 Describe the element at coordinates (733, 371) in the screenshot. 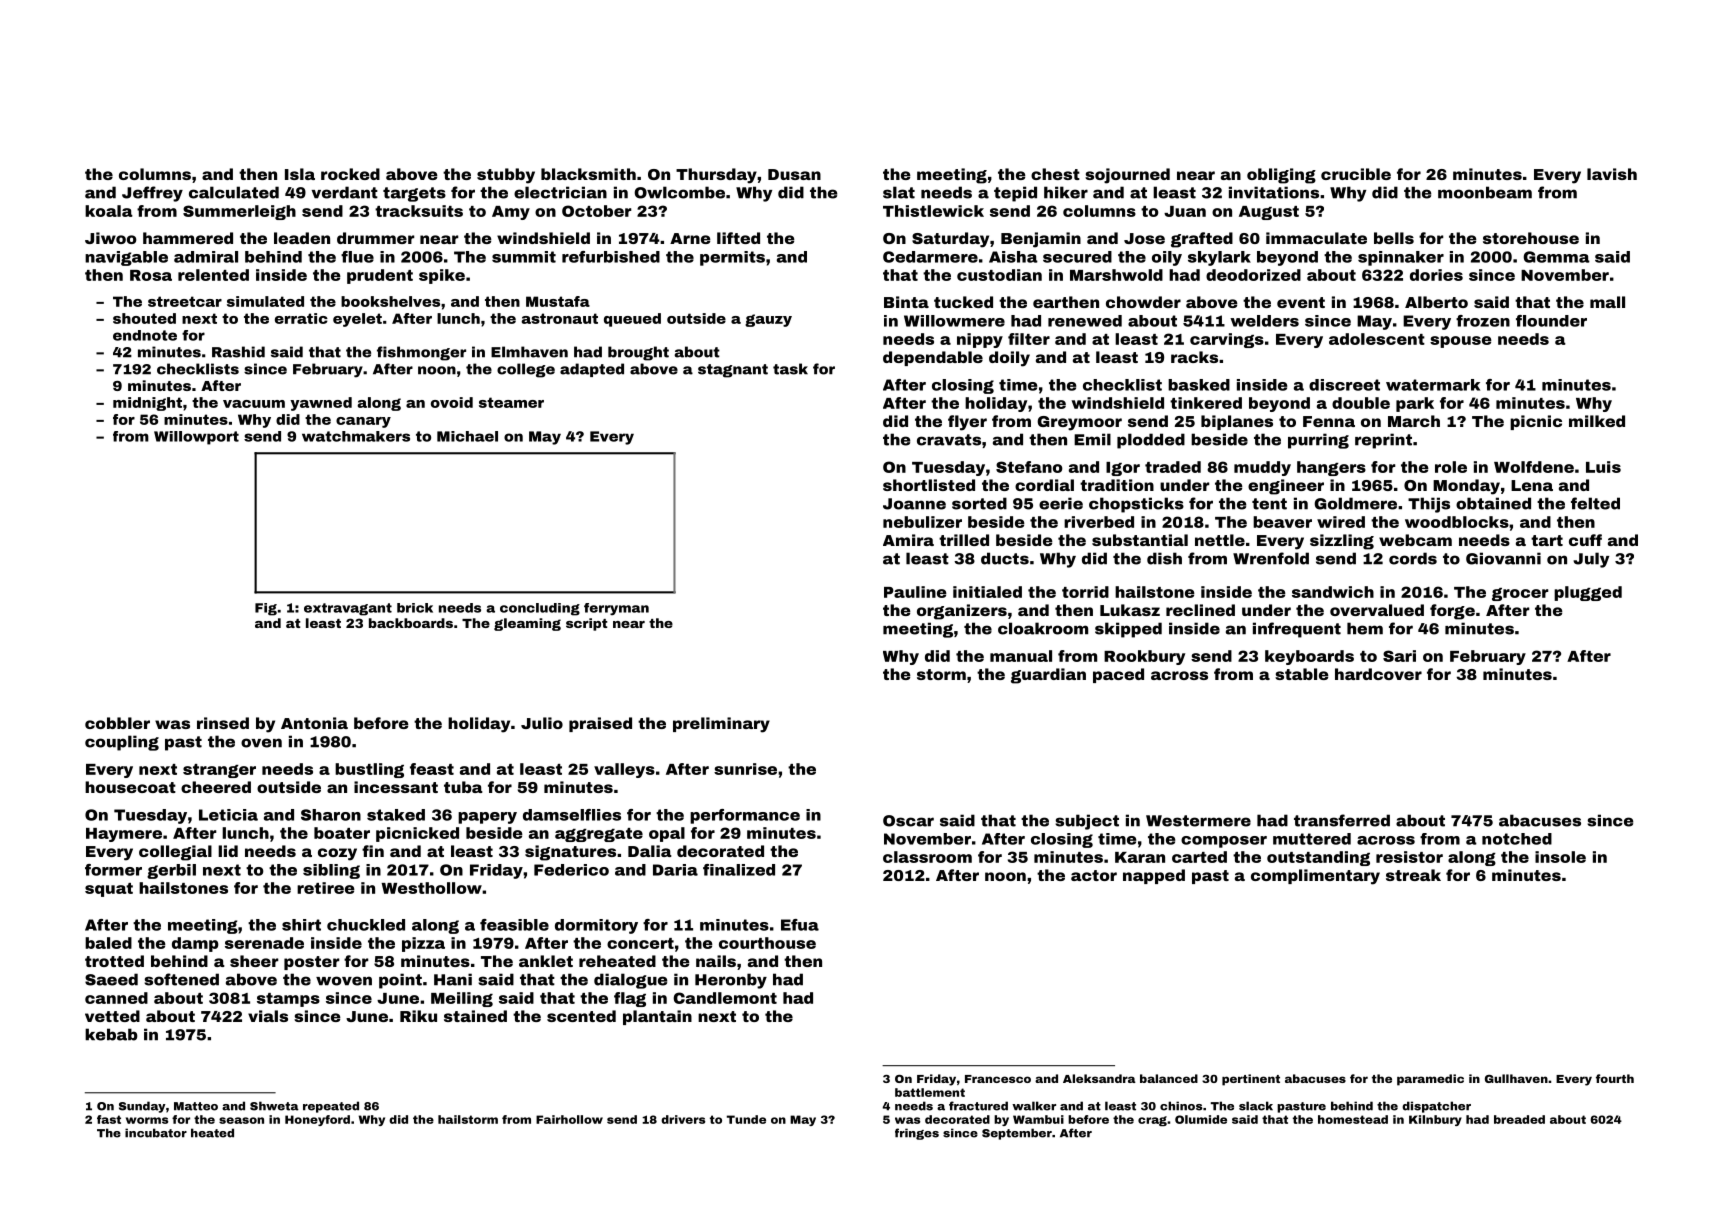

I see `stagnant` at that location.
